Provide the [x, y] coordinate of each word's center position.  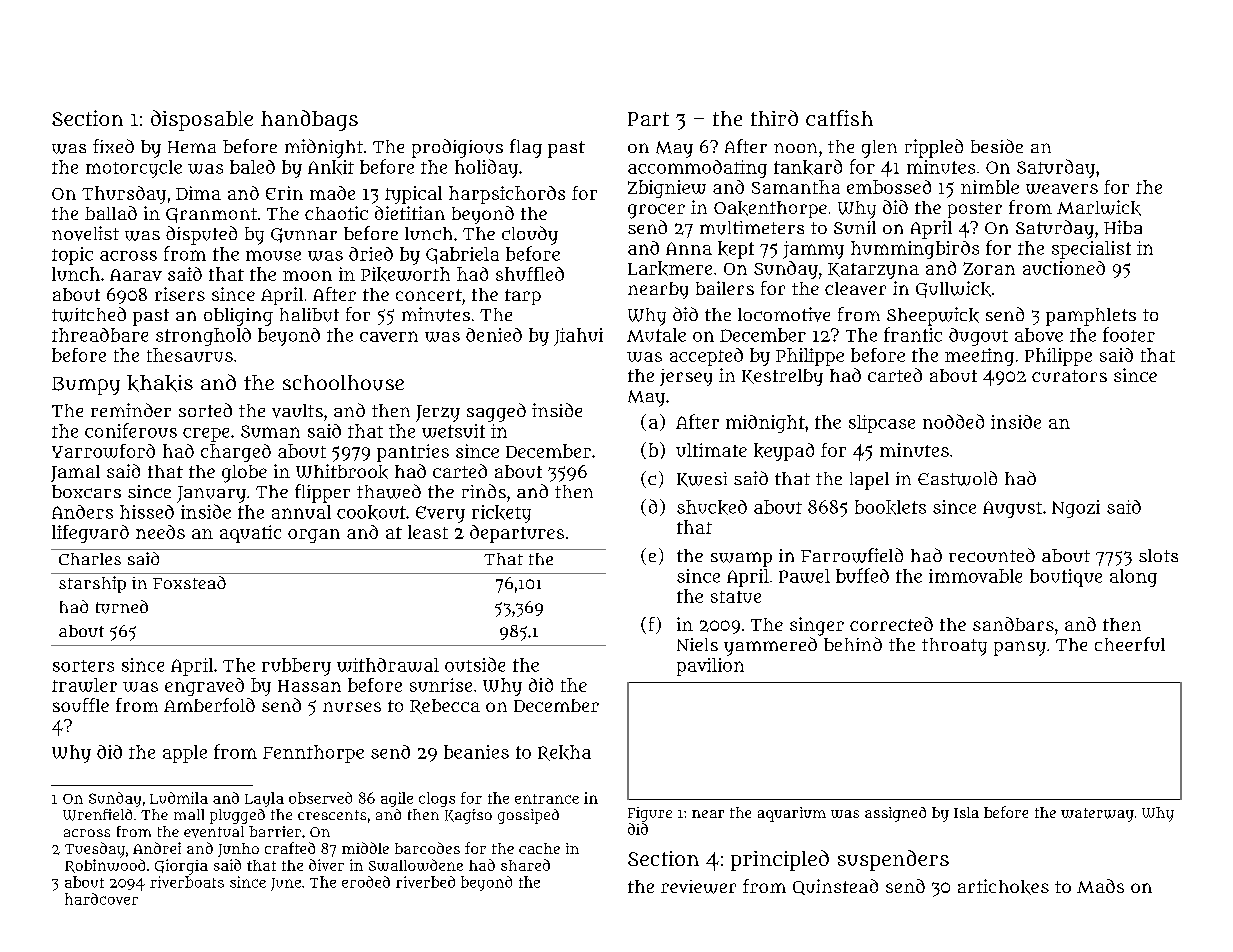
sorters [83, 666]
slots [1158, 555]
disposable [202, 120]
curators [1069, 376]
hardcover [101, 899]
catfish [839, 118]
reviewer [698, 887]
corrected [891, 624]
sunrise [441, 685]
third [774, 118]
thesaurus [190, 355]
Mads [1100, 886]
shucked [712, 507]
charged [236, 453]
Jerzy [438, 413]
